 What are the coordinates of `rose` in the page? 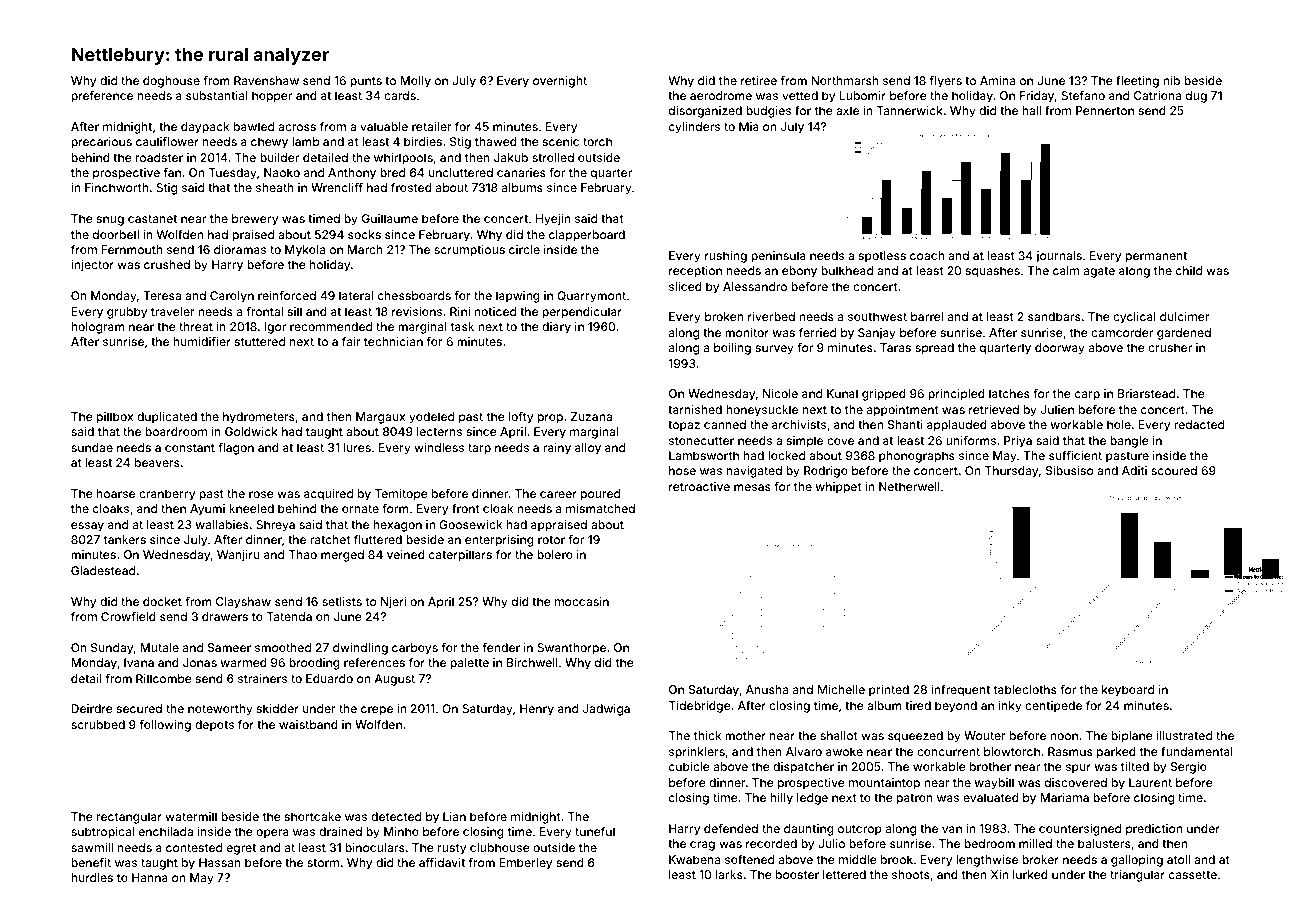 It's located at (261, 494).
